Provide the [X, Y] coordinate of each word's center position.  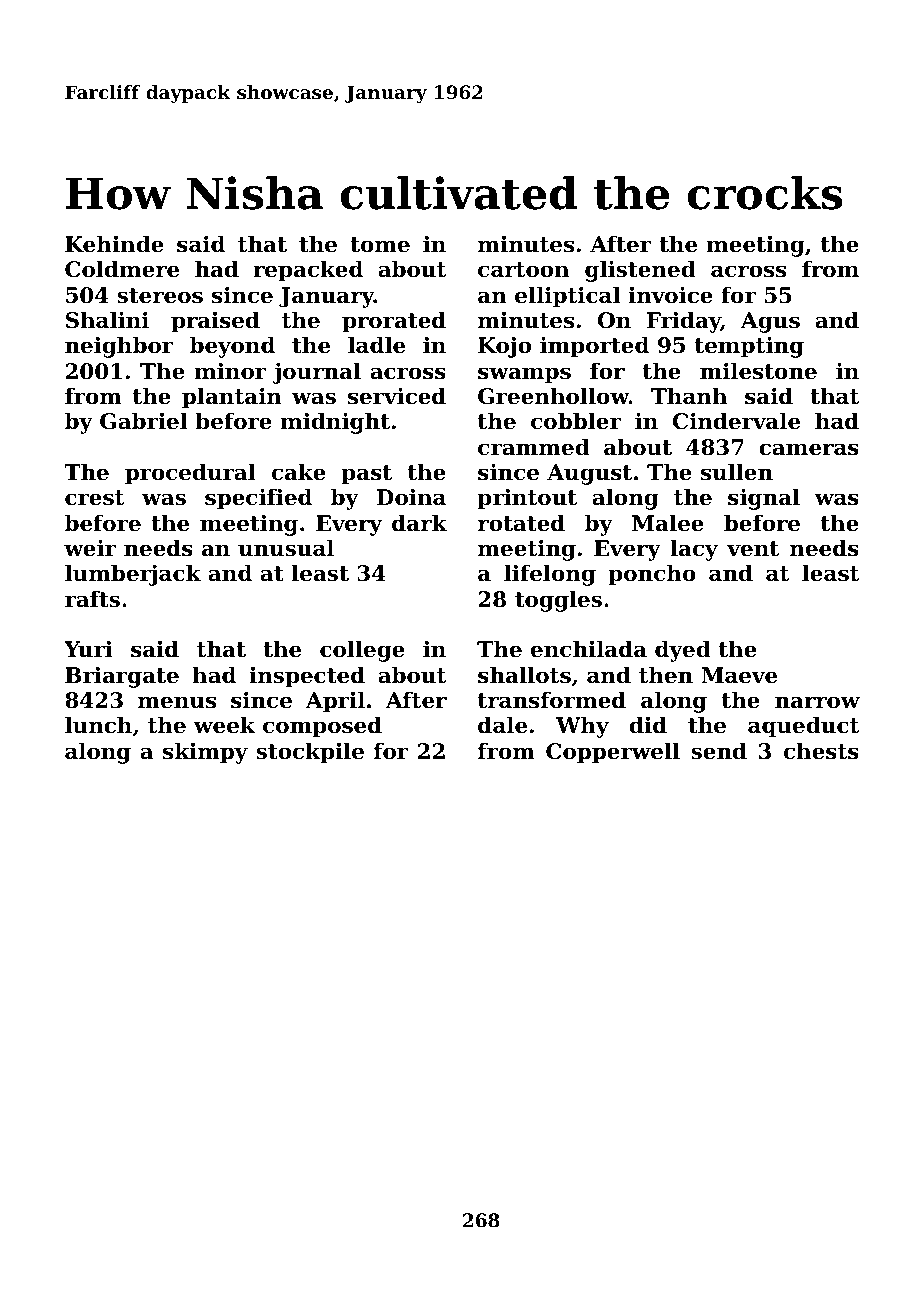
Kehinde [114, 244]
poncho [652, 575]
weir [90, 548]
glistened [640, 271]
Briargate [122, 677]
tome [380, 245]
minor [230, 371]
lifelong [550, 575]
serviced [397, 396]
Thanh [689, 395]
